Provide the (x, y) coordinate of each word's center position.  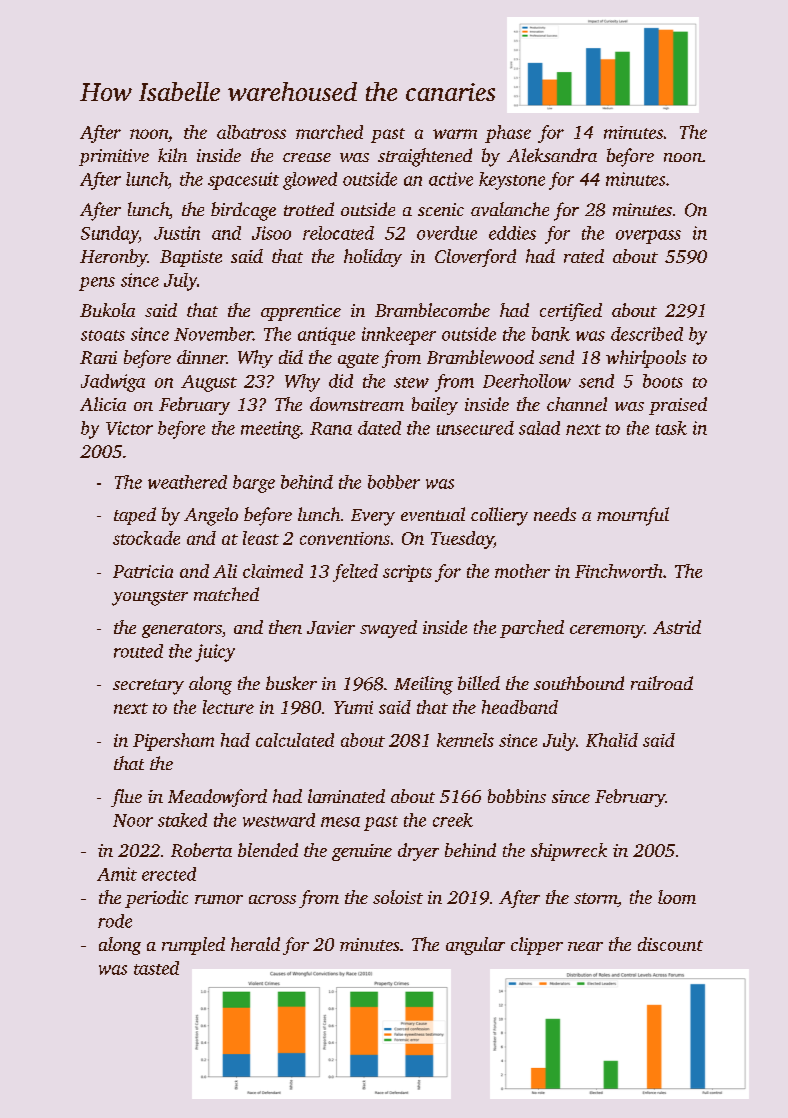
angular (475, 946)
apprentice (301, 312)
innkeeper (399, 336)
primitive (114, 157)
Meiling (423, 685)
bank (551, 334)
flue (126, 798)
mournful (633, 516)
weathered (187, 482)
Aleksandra (552, 155)
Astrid (677, 627)
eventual (433, 514)
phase (508, 134)
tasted (156, 968)
